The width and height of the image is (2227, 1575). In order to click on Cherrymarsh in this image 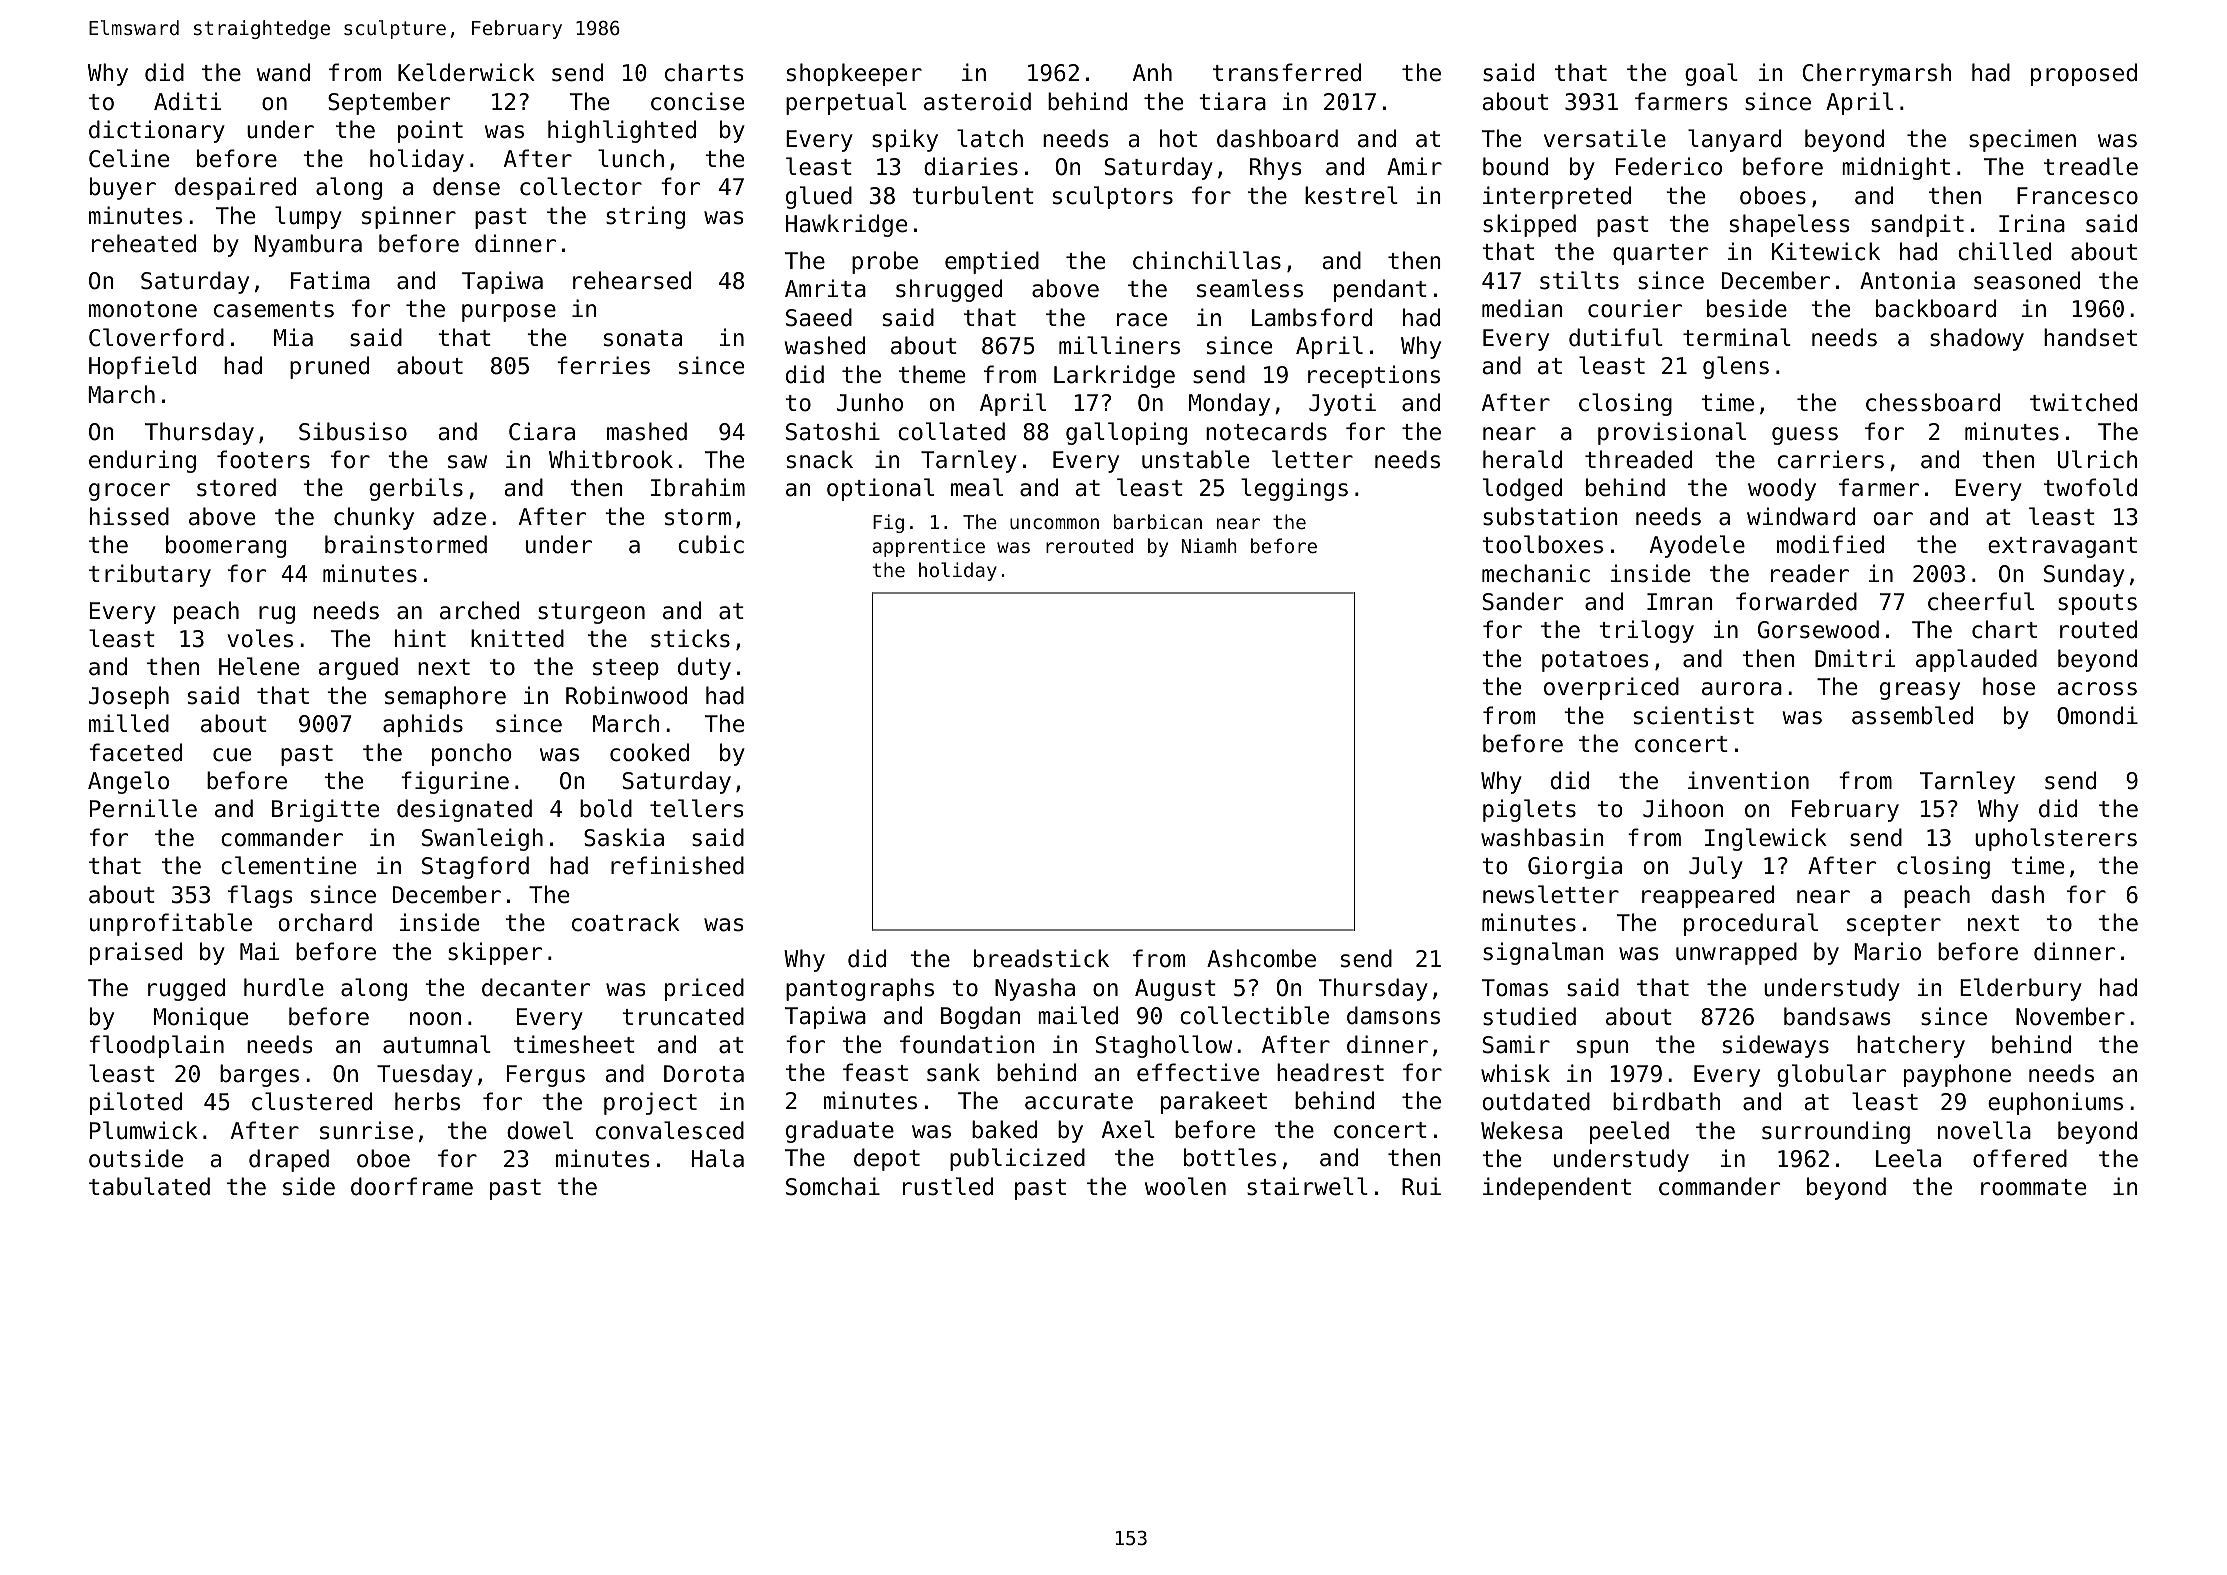, I will do `click(1877, 74)`.
